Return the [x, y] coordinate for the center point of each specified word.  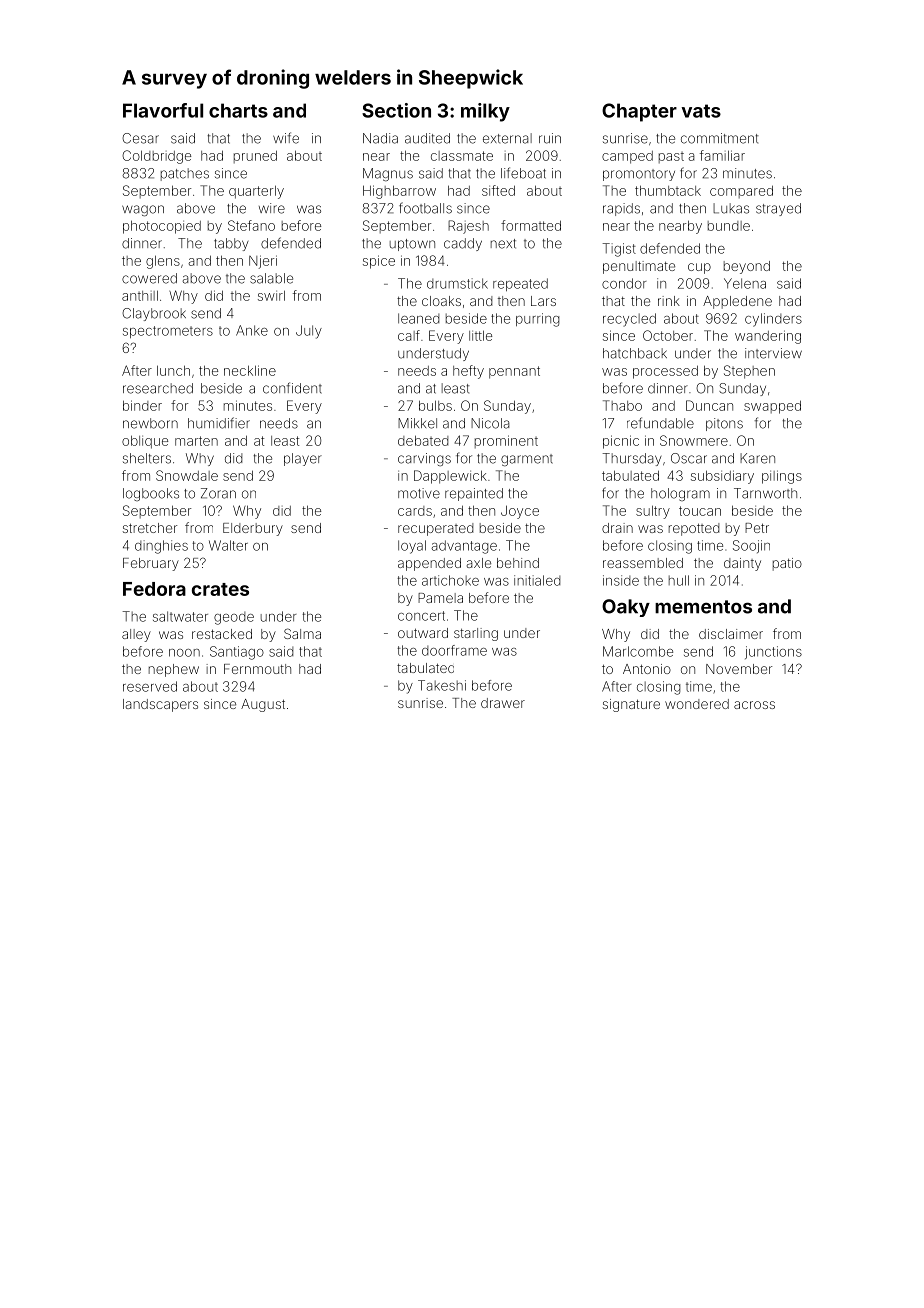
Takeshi [442, 685]
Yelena [745, 283]
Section [396, 110]
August [263, 705]
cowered [149, 278]
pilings [782, 477]
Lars [543, 301]
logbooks [151, 494]
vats [701, 111]
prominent [506, 441]
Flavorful [163, 110]
